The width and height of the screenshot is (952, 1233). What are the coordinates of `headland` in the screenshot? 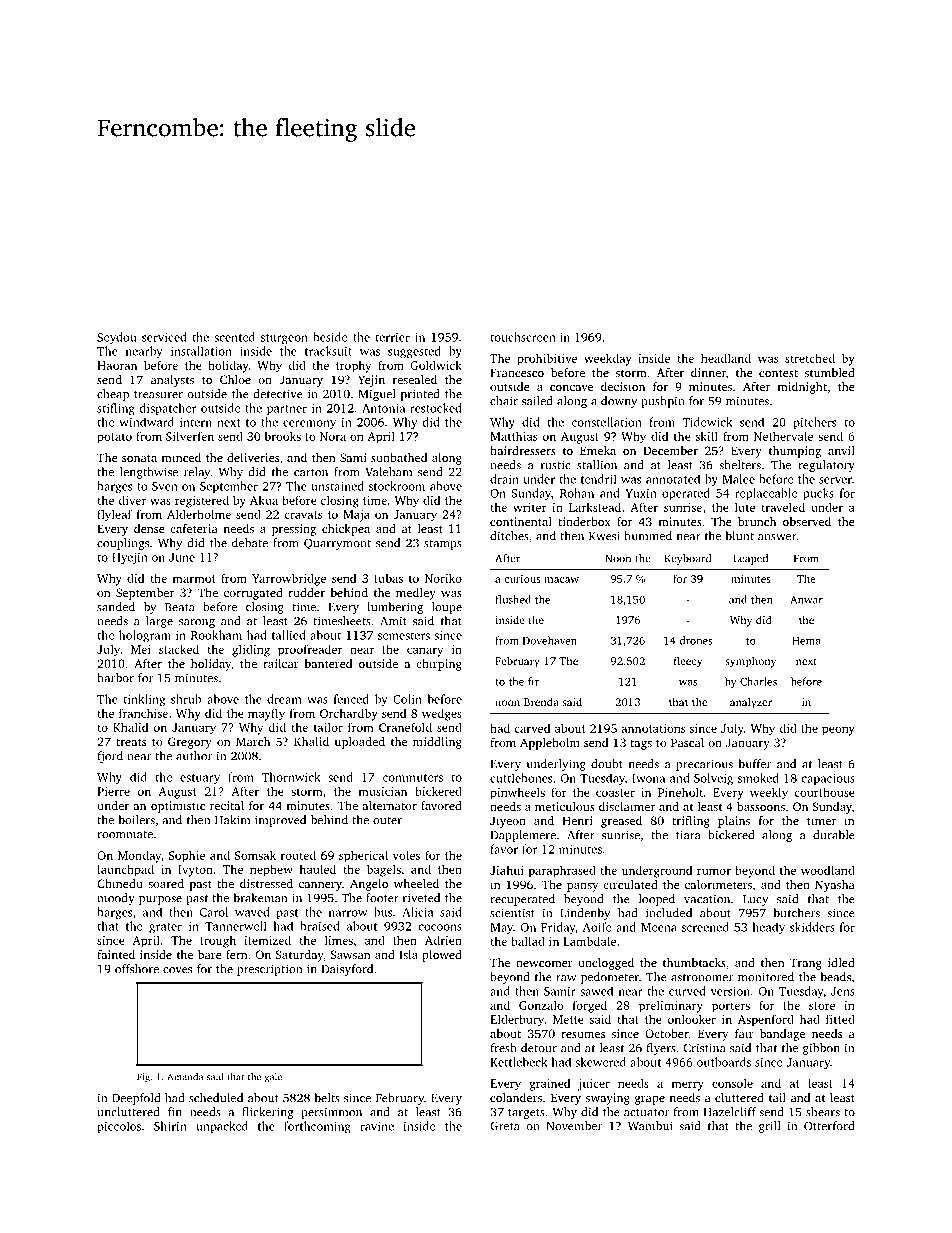 It's located at (726, 358).
